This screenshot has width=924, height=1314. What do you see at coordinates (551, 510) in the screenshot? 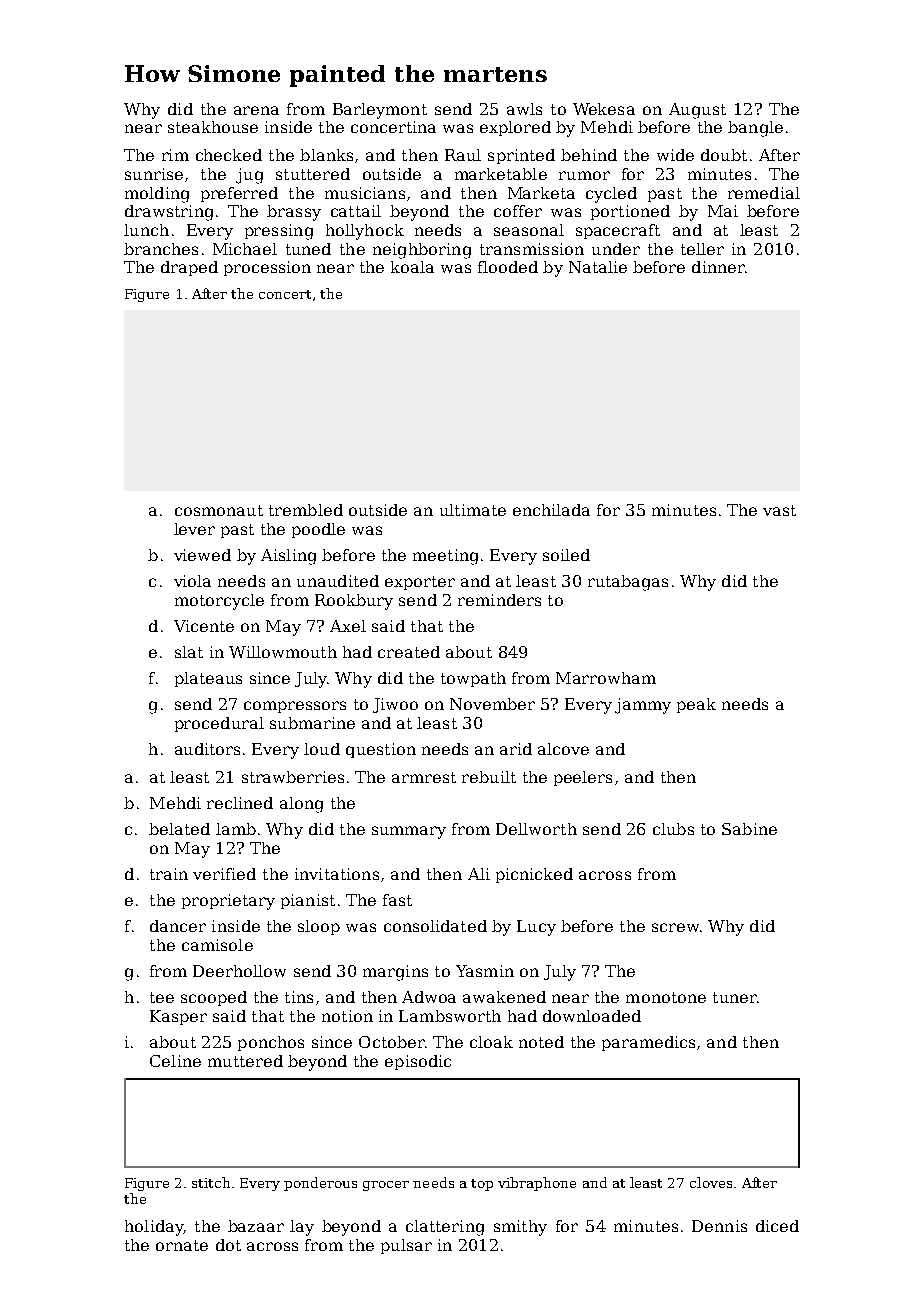
I see `enchilada` at bounding box center [551, 510].
